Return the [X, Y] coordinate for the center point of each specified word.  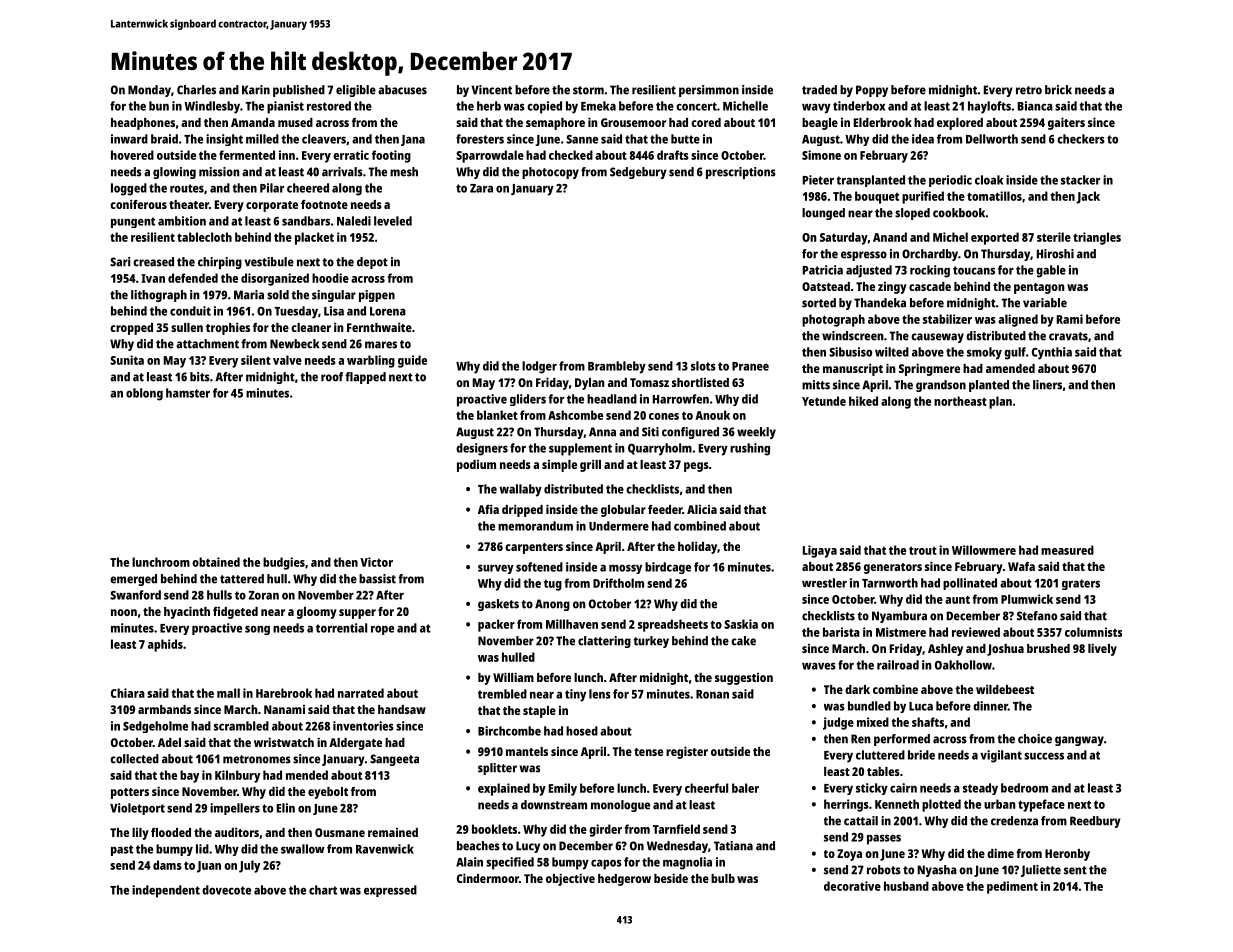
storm [588, 90]
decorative [852, 886]
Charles [196, 90]
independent [166, 891]
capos [606, 864]
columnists [1093, 632]
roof [332, 377]
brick [1058, 90]
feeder [665, 509]
